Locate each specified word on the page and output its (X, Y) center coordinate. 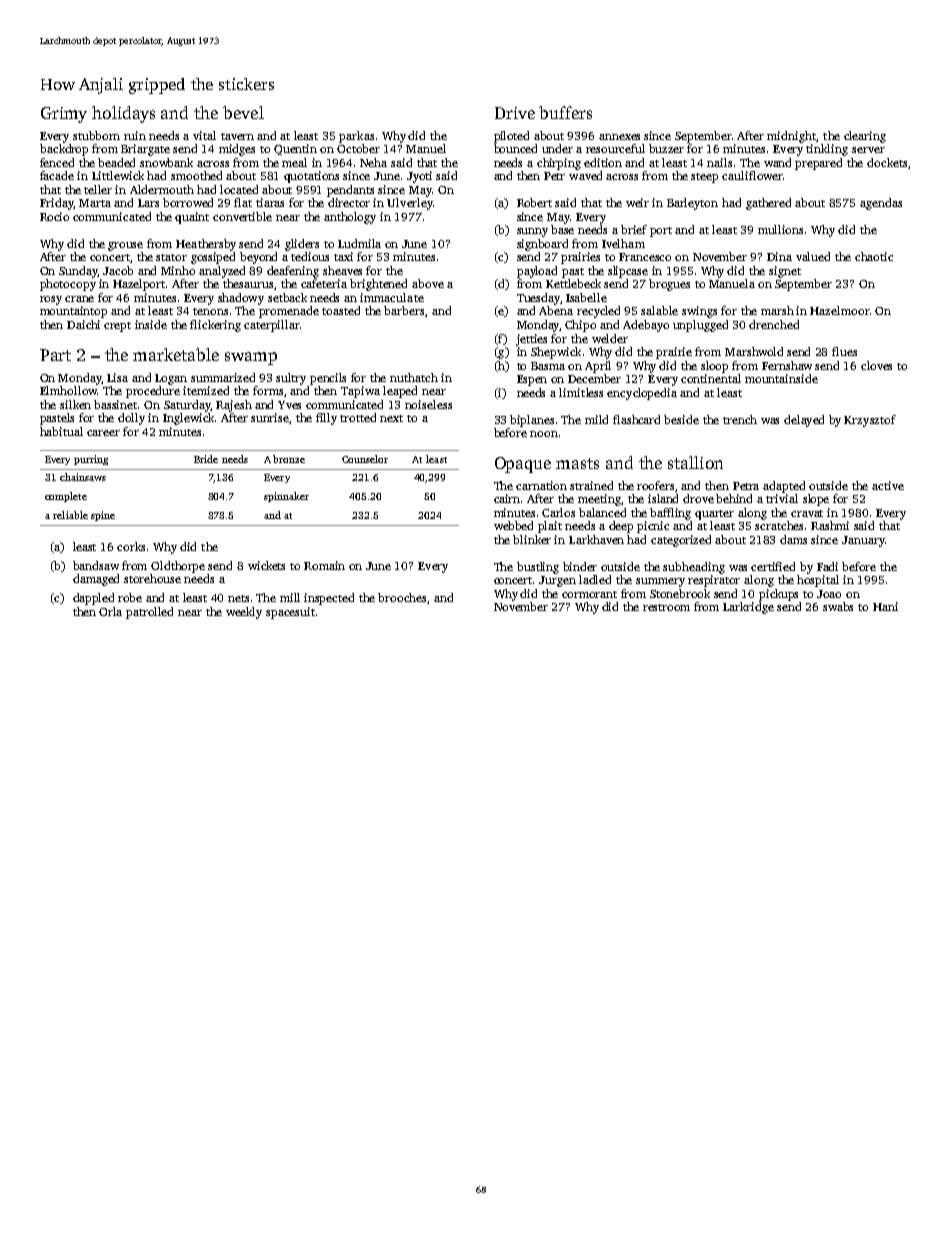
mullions (780, 229)
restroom (666, 607)
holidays (123, 114)
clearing (865, 137)
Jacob (118, 270)
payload (537, 272)
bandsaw (96, 565)
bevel (243, 112)
